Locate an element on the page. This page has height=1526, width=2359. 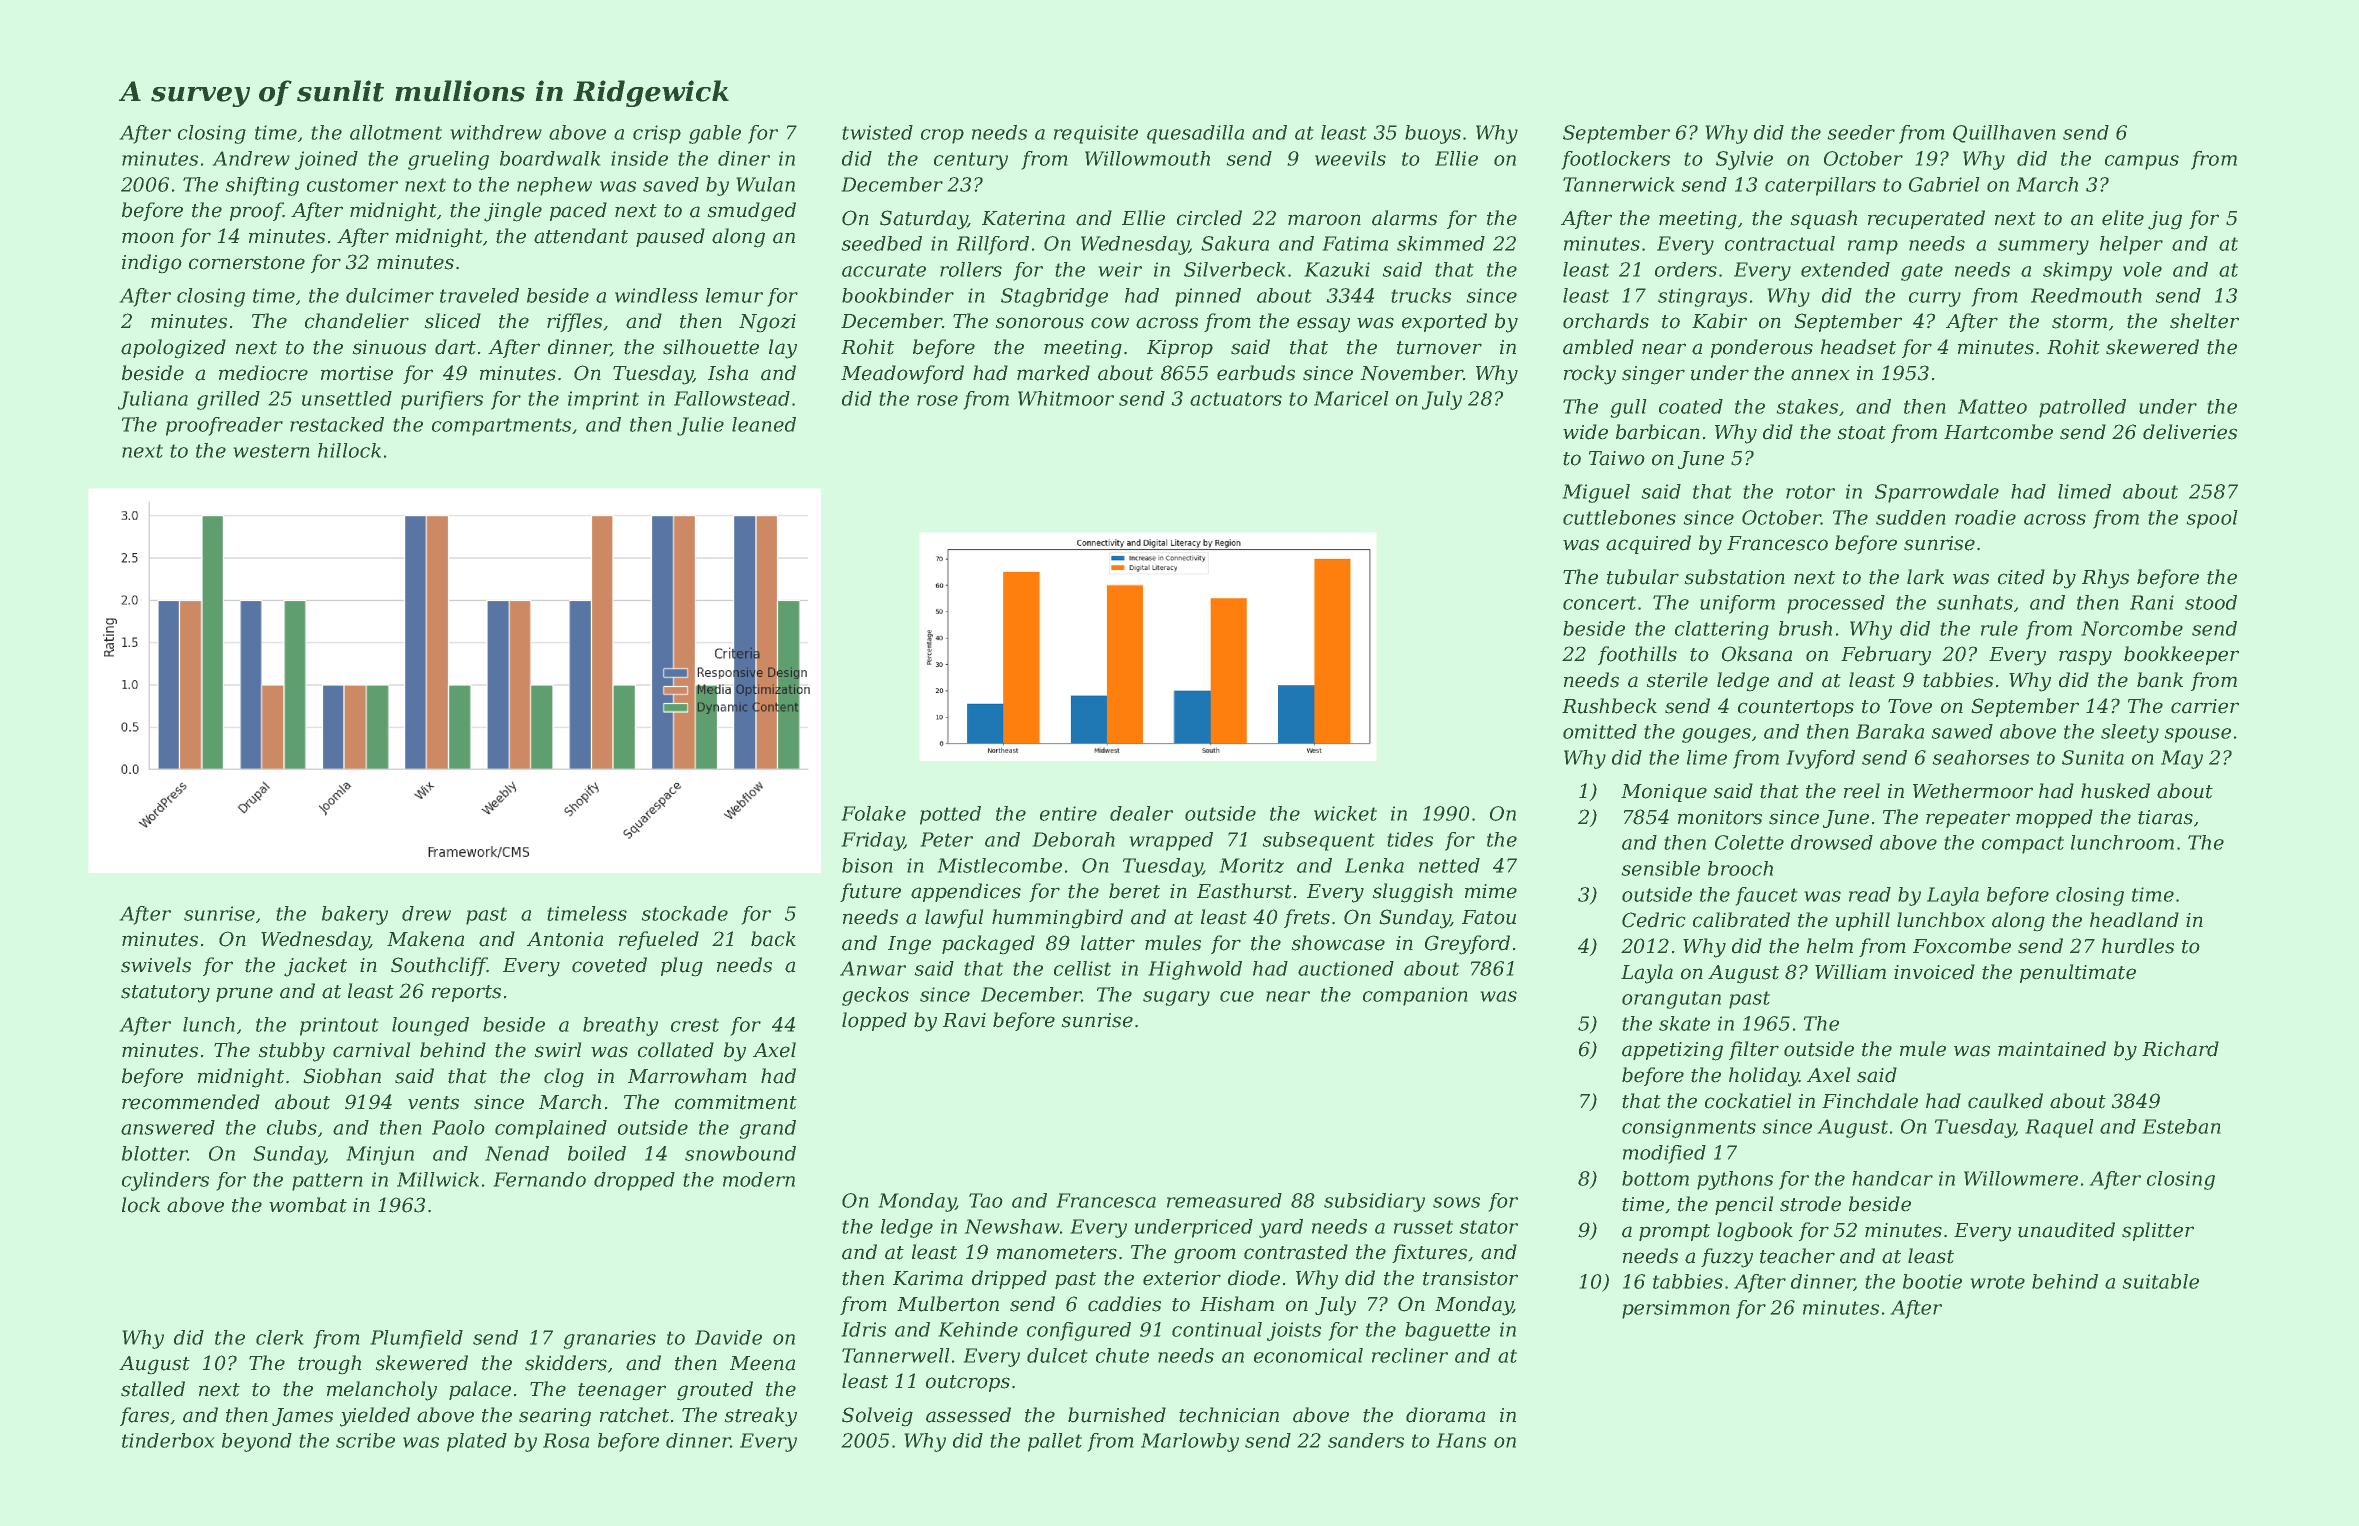
Juliana is located at coordinates (153, 400).
